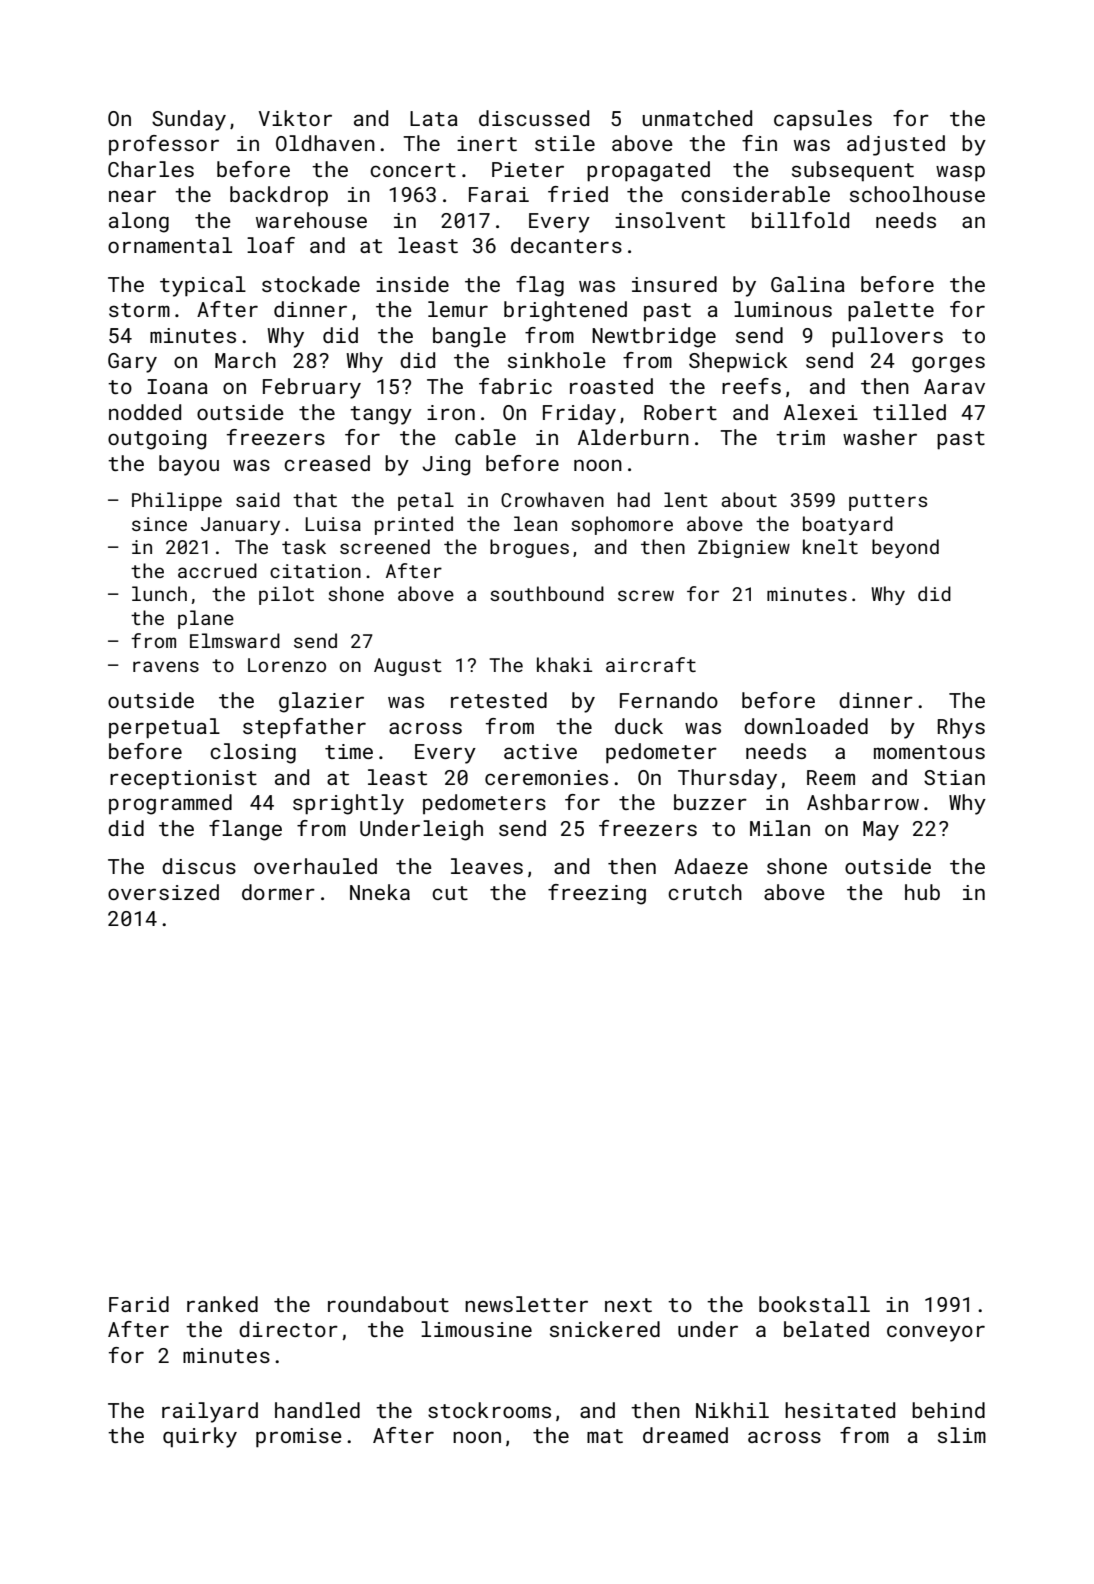 The image size is (1094, 1584). What do you see at coordinates (891, 311) in the screenshot?
I see `palette` at bounding box center [891, 311].
